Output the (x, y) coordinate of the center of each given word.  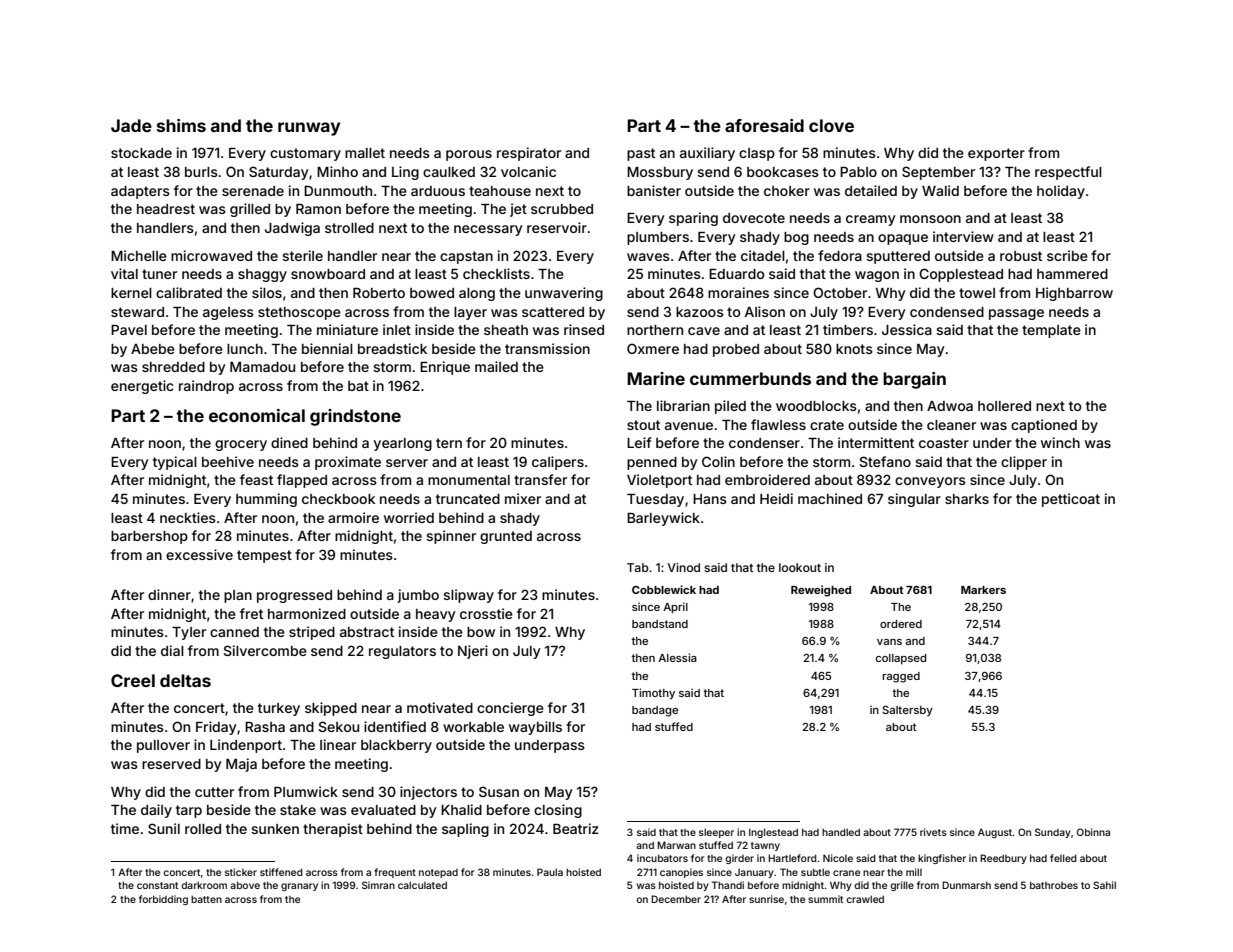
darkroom (204, 885)
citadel (763, 255)
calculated (422, 885)
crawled (865, 899)
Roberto (379, 293)
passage (1016, 314)
